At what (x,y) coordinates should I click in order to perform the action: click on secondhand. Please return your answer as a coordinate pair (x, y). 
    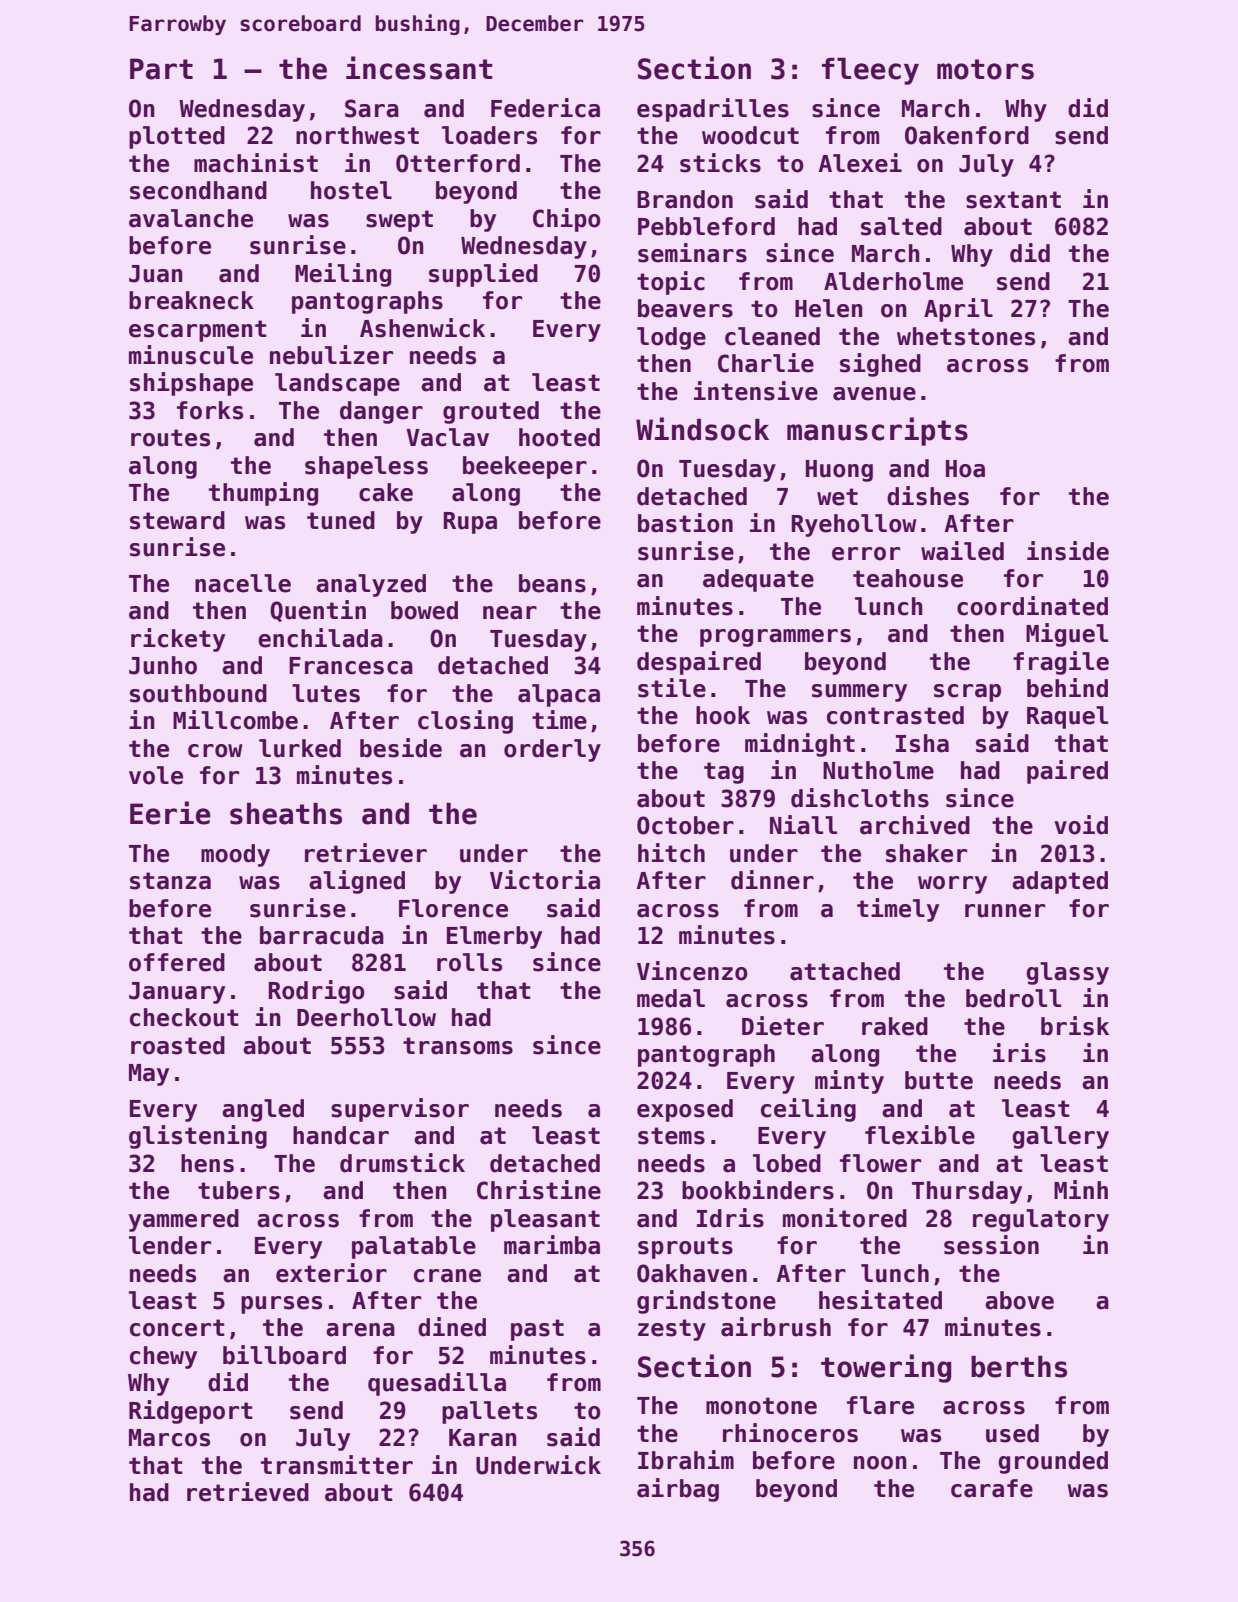
    Looking at the image, I should click on (198, 190).
